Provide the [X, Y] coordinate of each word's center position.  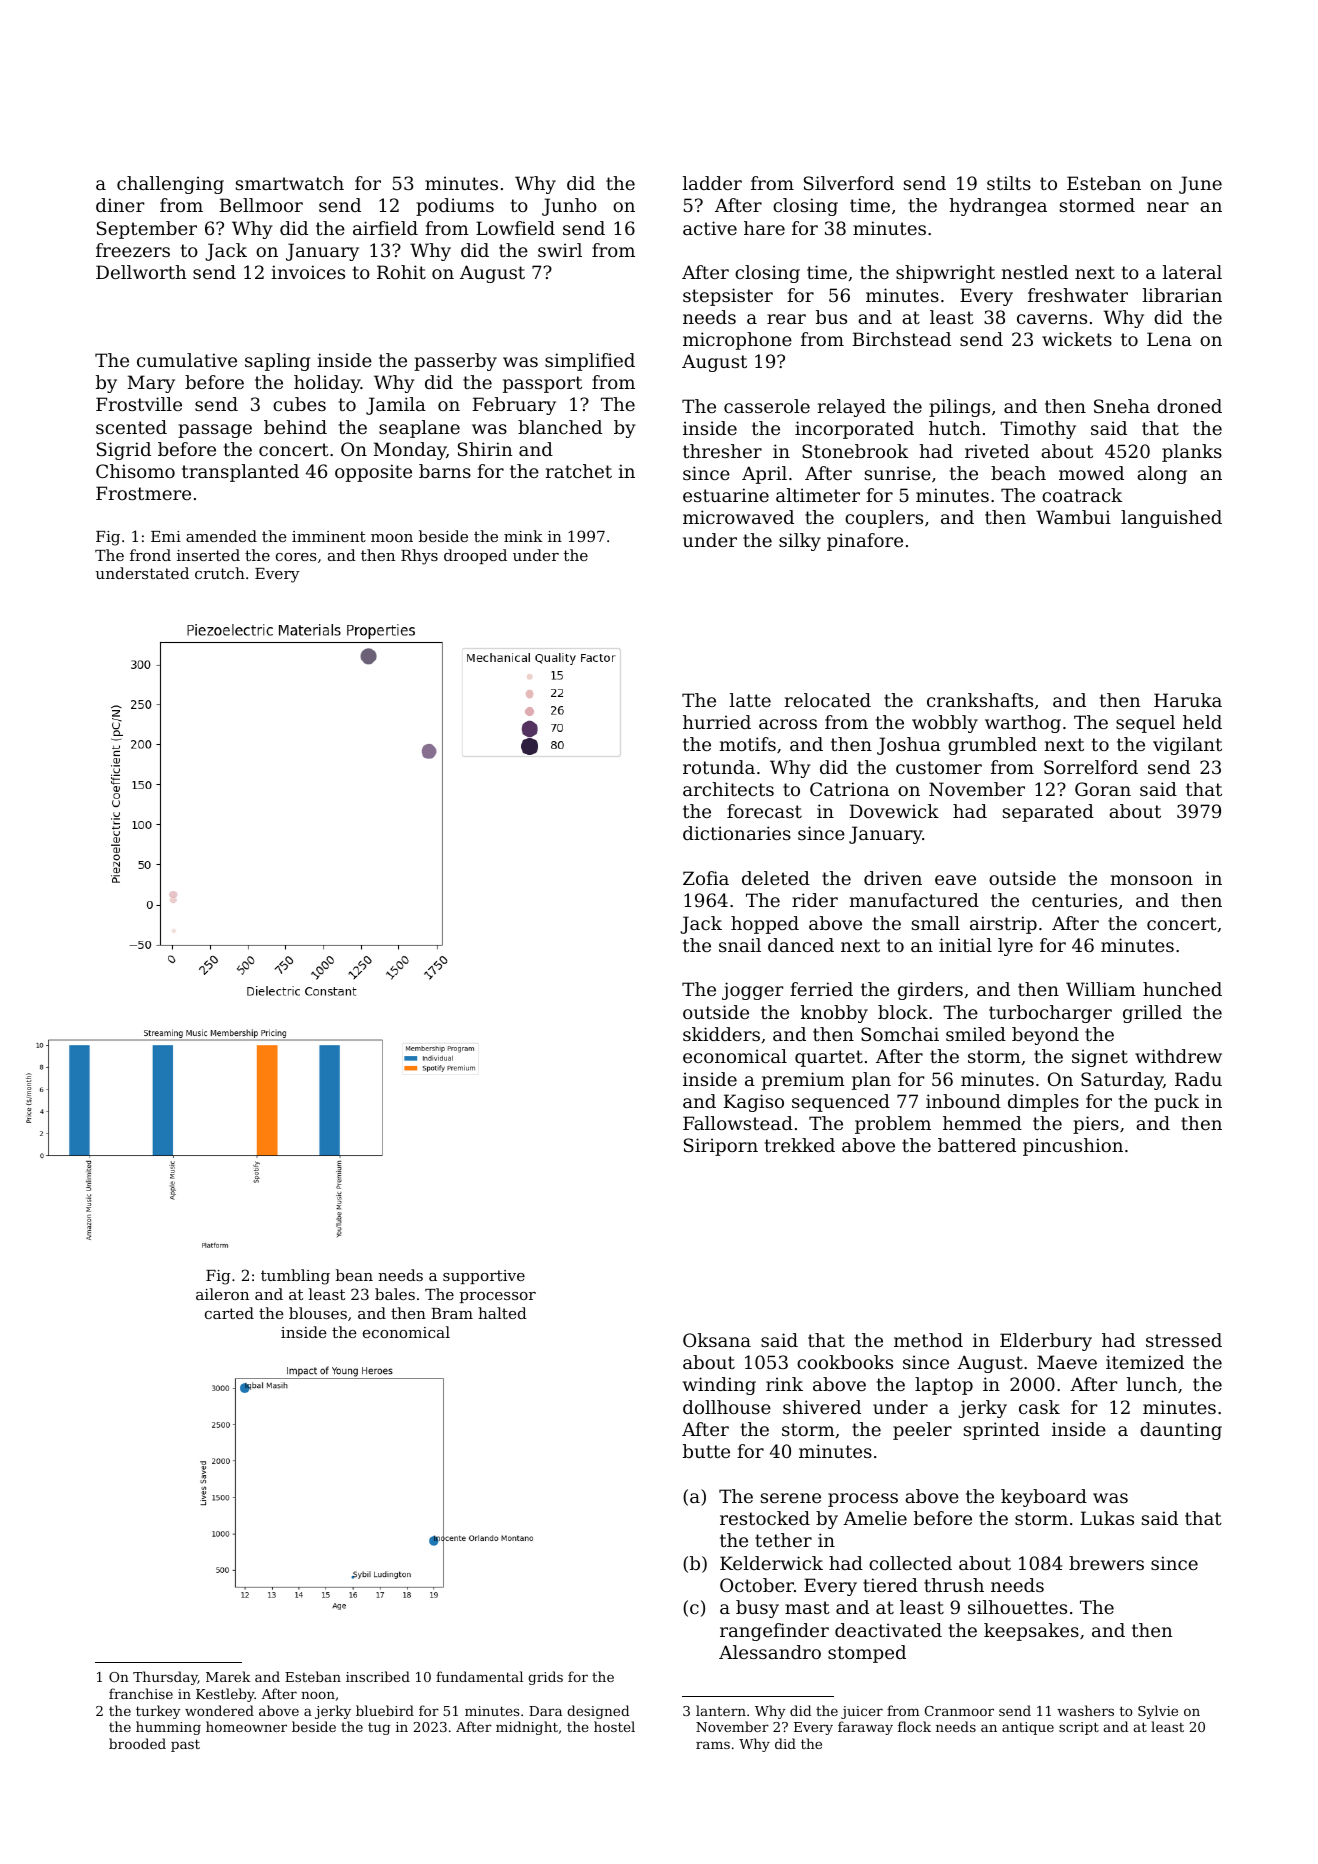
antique [1028, 1728]
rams [713, 1745]
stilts [1009, 183]
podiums [455, 207]
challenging [170, 185]
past [185, 1745]
